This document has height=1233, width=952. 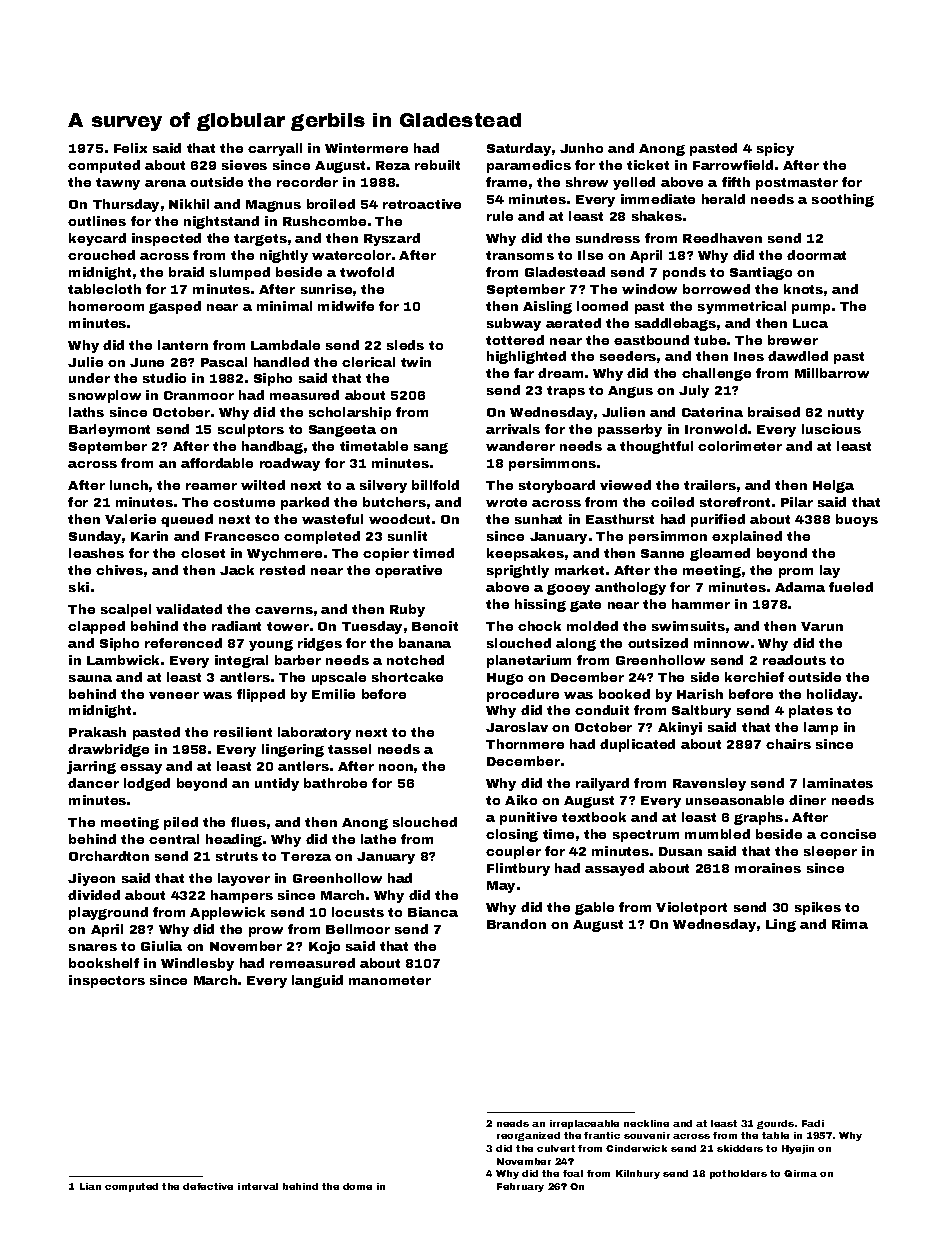 I want to click on Junho, so click(x=581, y=148).
